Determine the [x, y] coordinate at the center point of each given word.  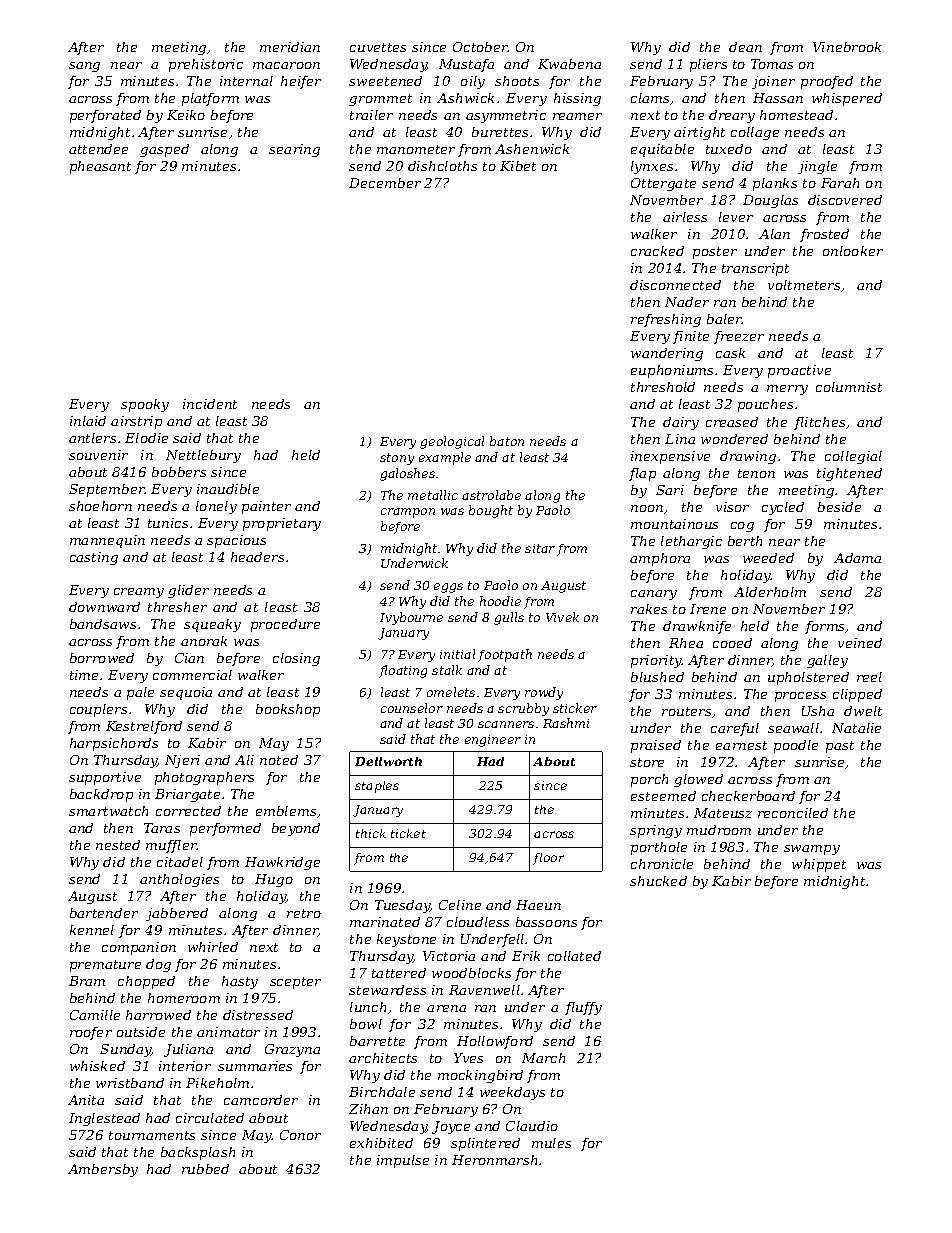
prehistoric [206, 65]
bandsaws [103, 624]
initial [457, 654]
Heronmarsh [494, 1160]
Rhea [686, 643]
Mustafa [466, 65]
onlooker [853, 251]
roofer [91, 1033]
